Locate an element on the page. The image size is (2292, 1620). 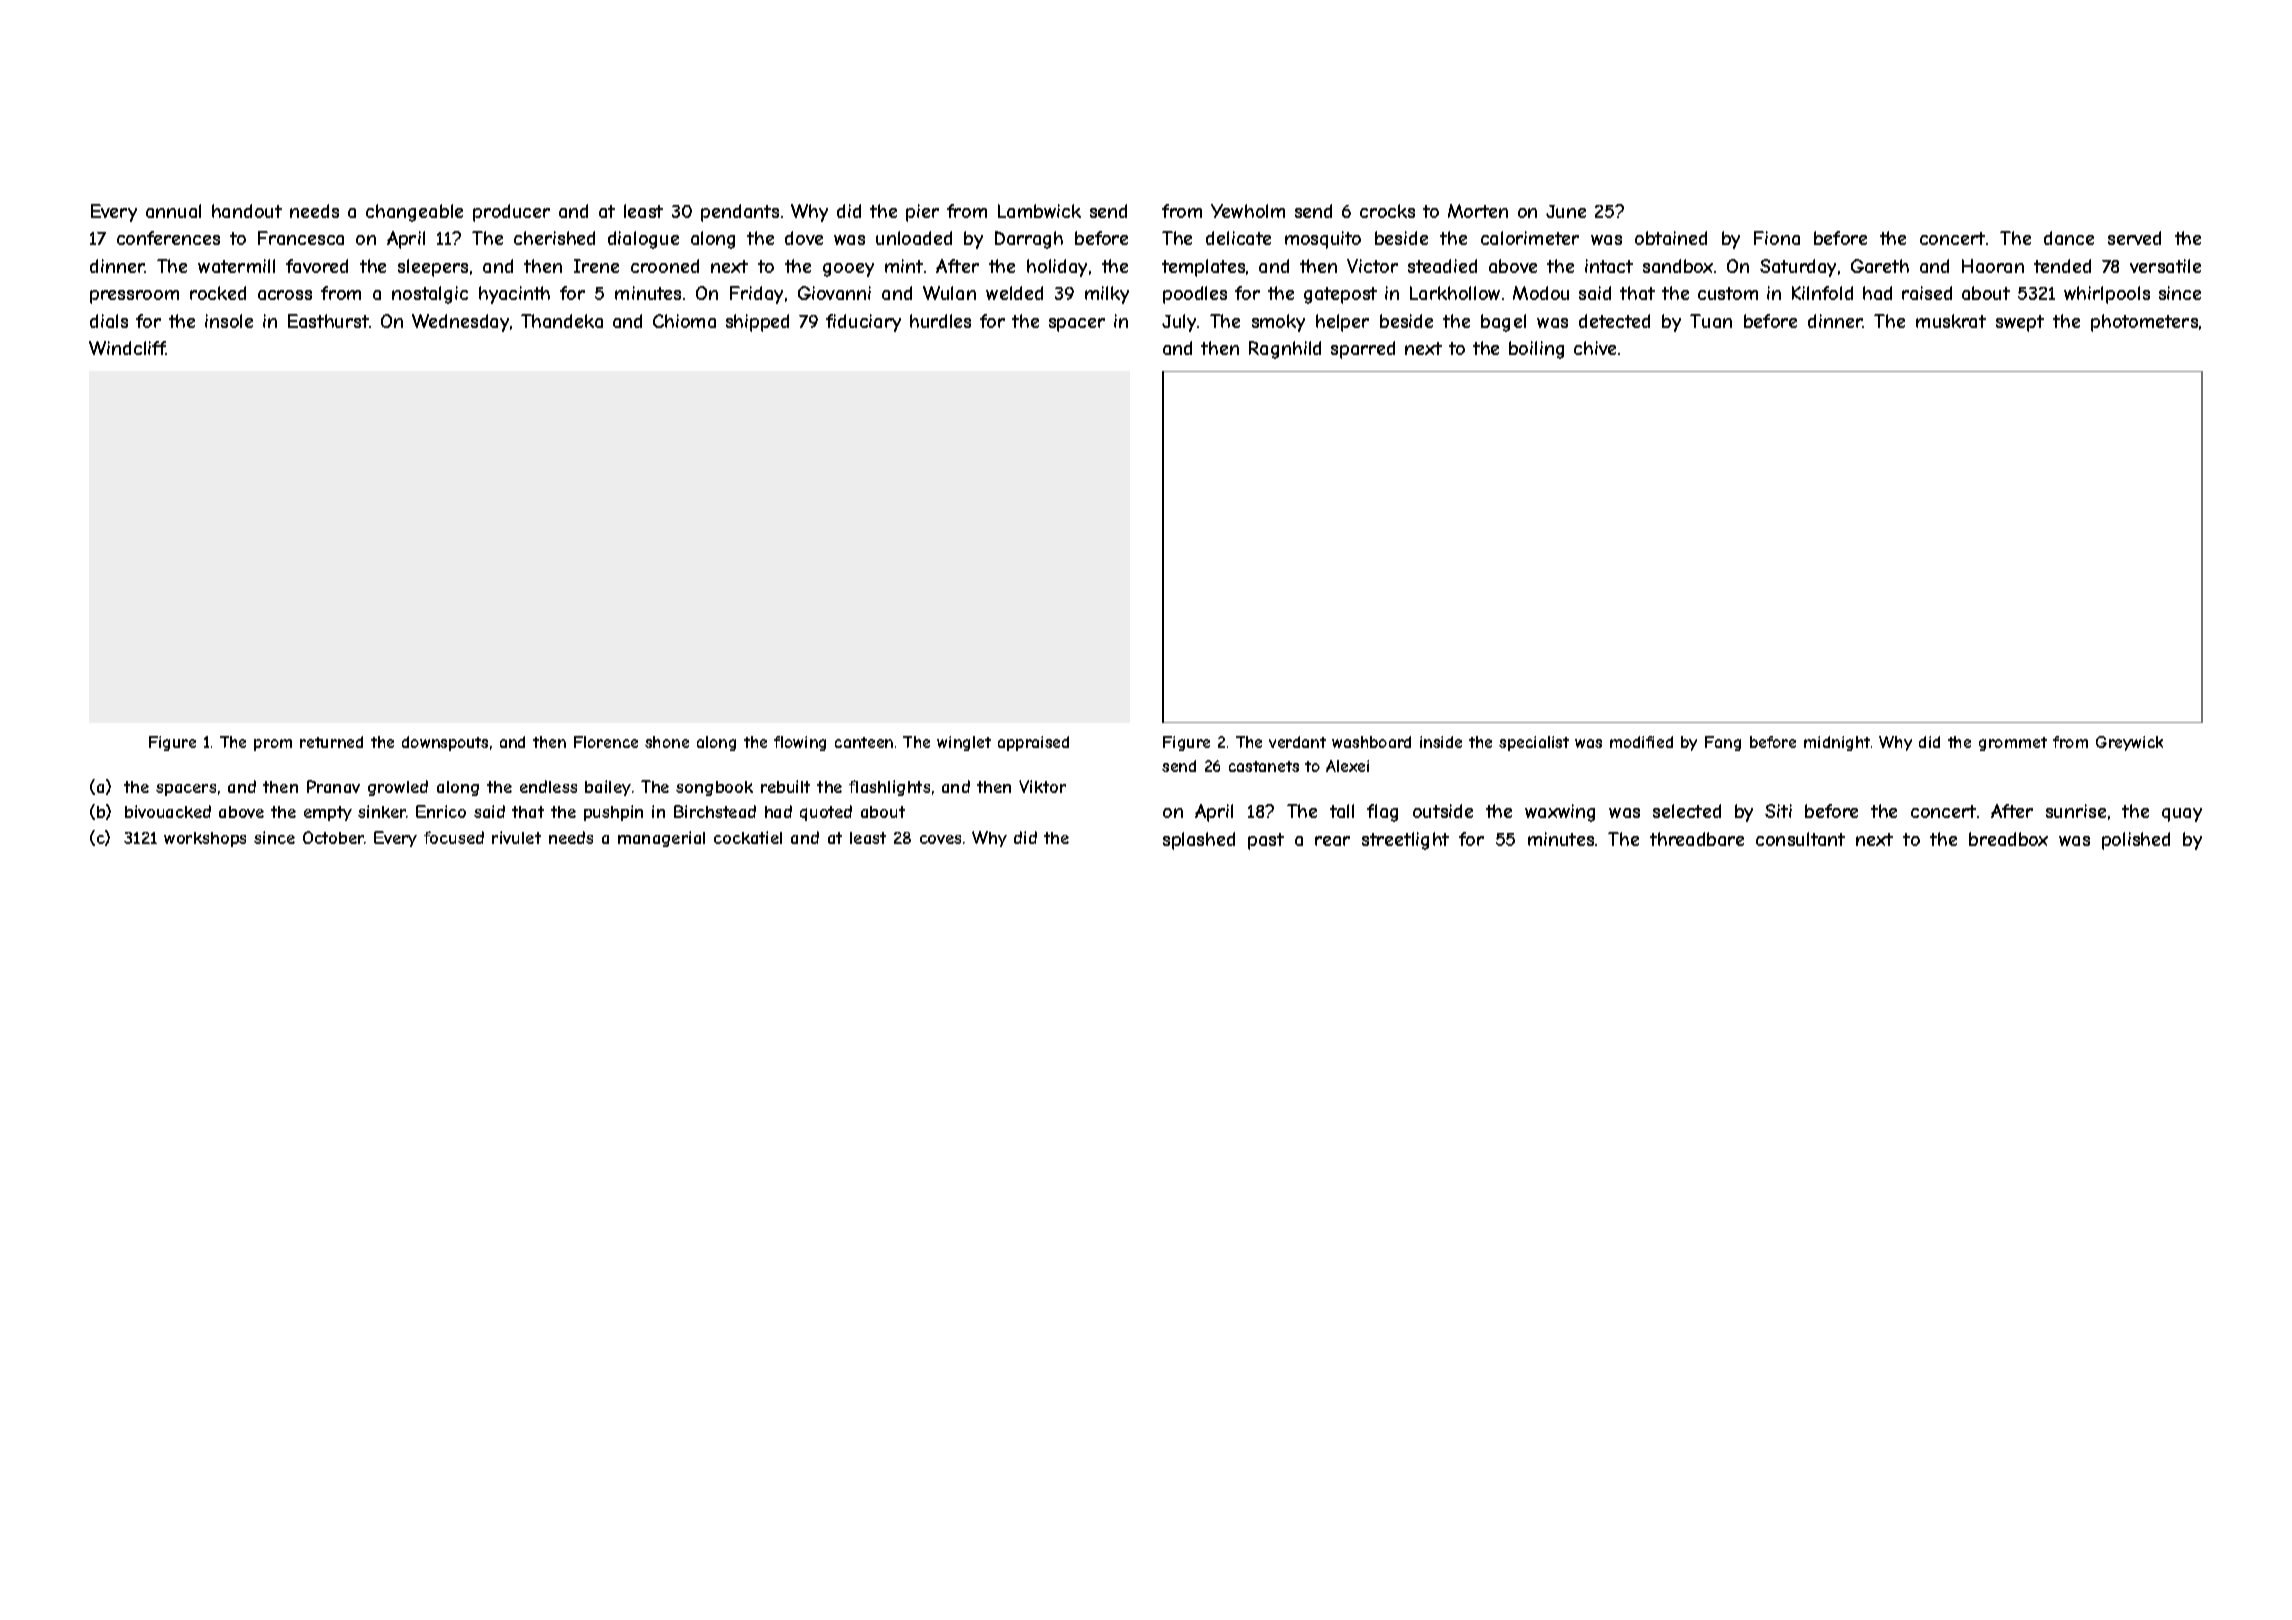
canteen is located at coordinates (864, 742).
